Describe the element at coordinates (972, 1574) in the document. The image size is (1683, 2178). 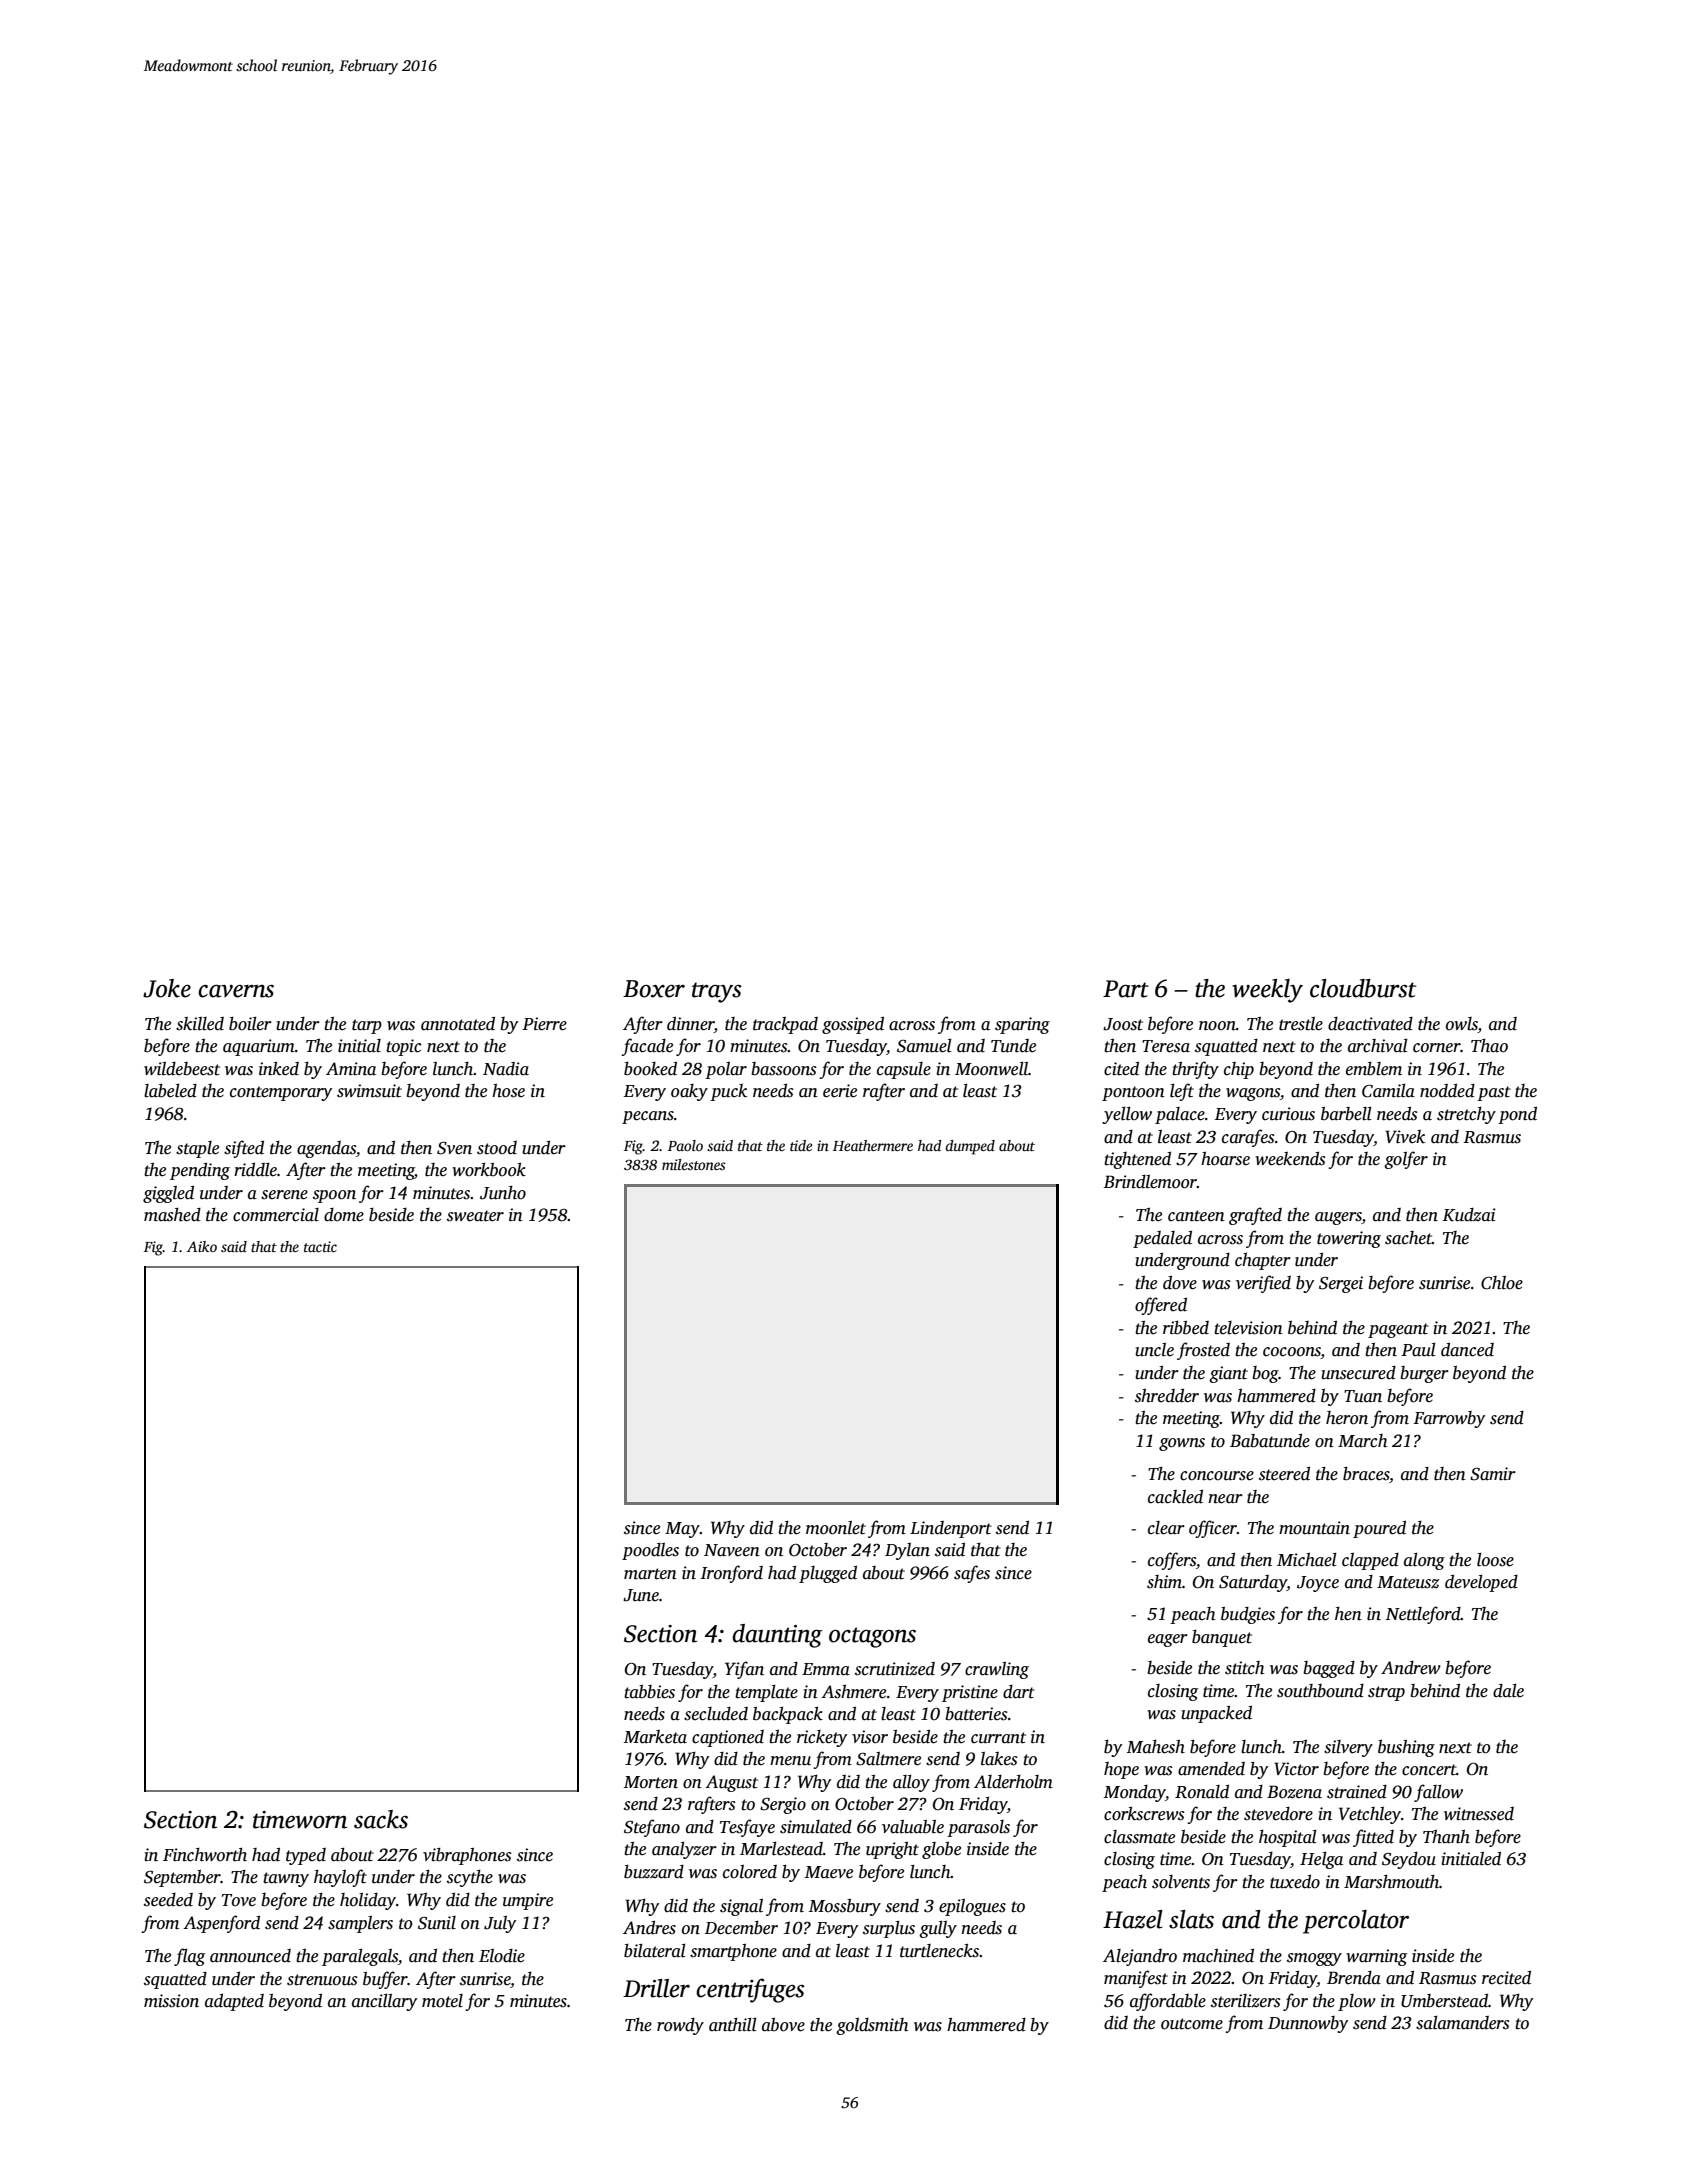
I see `safes` at that location.
